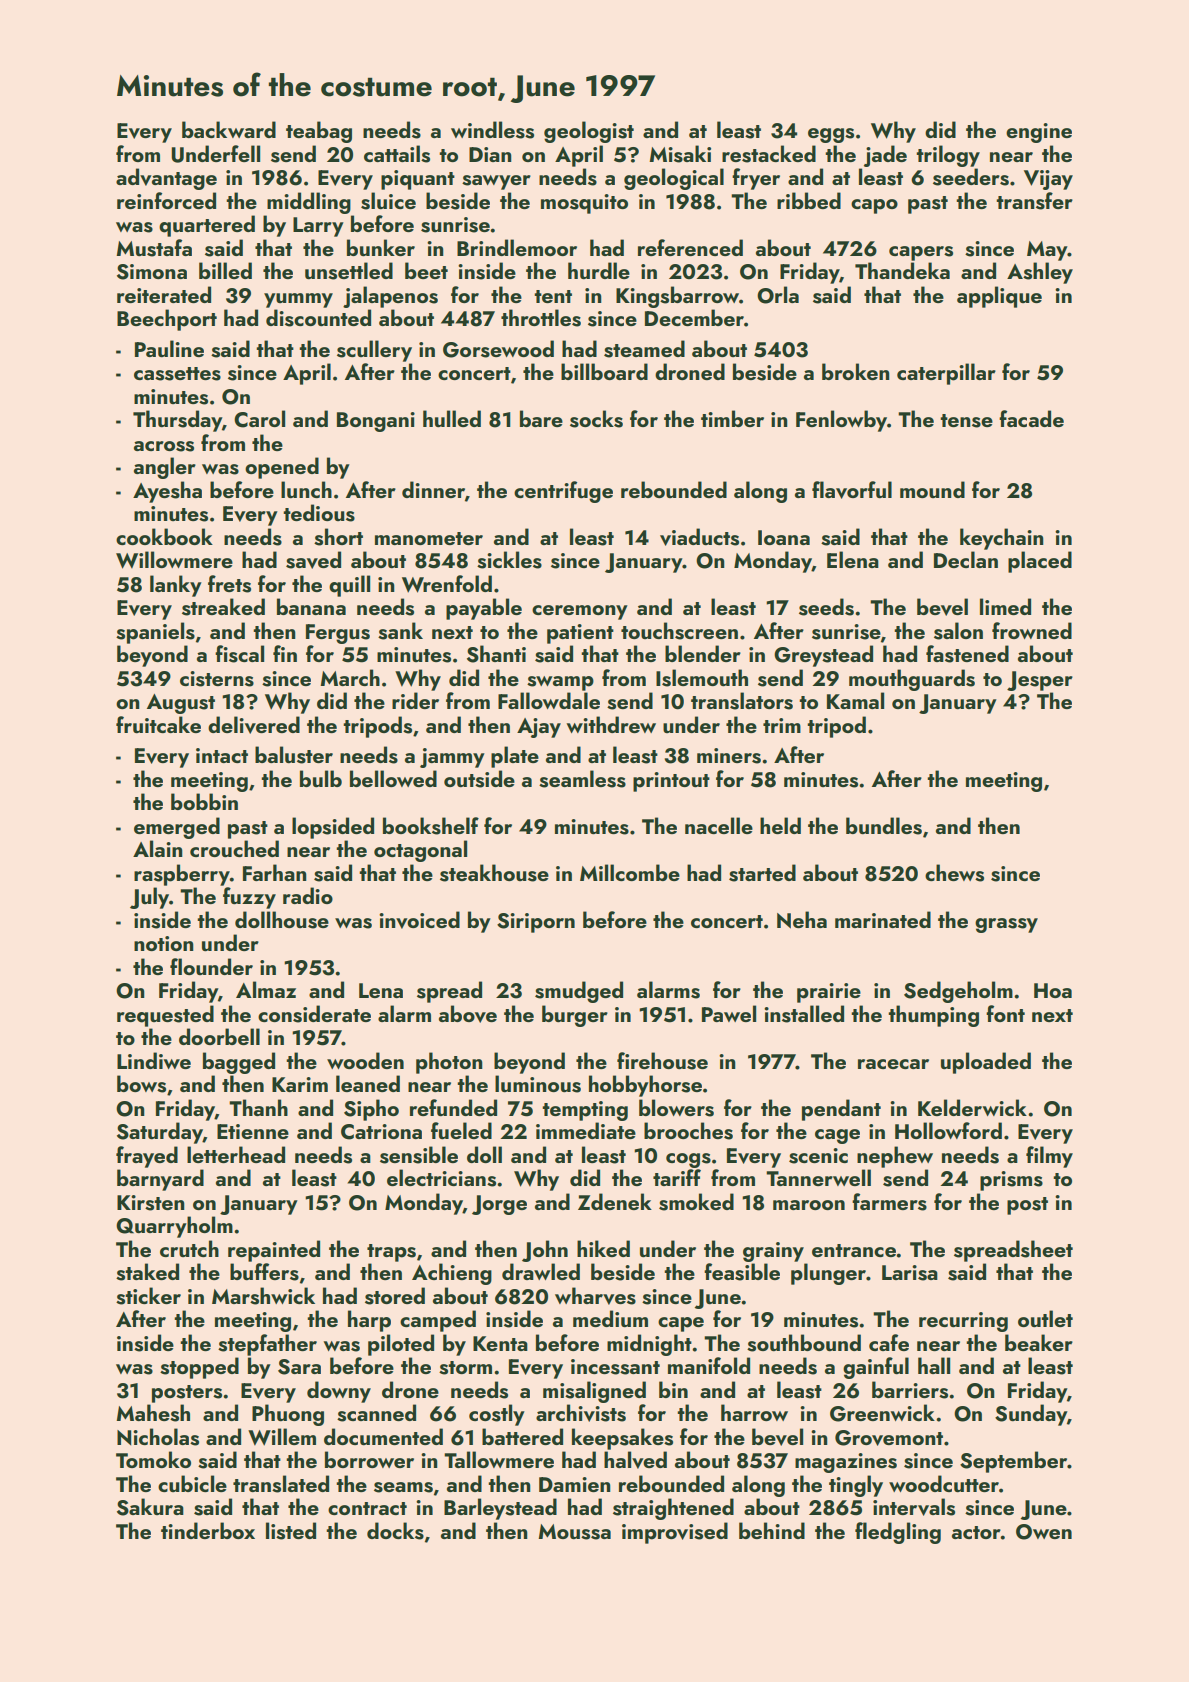 The height and width of the image is (1682, 1189). I want to click on Gorsewood, so click(498, 349).
